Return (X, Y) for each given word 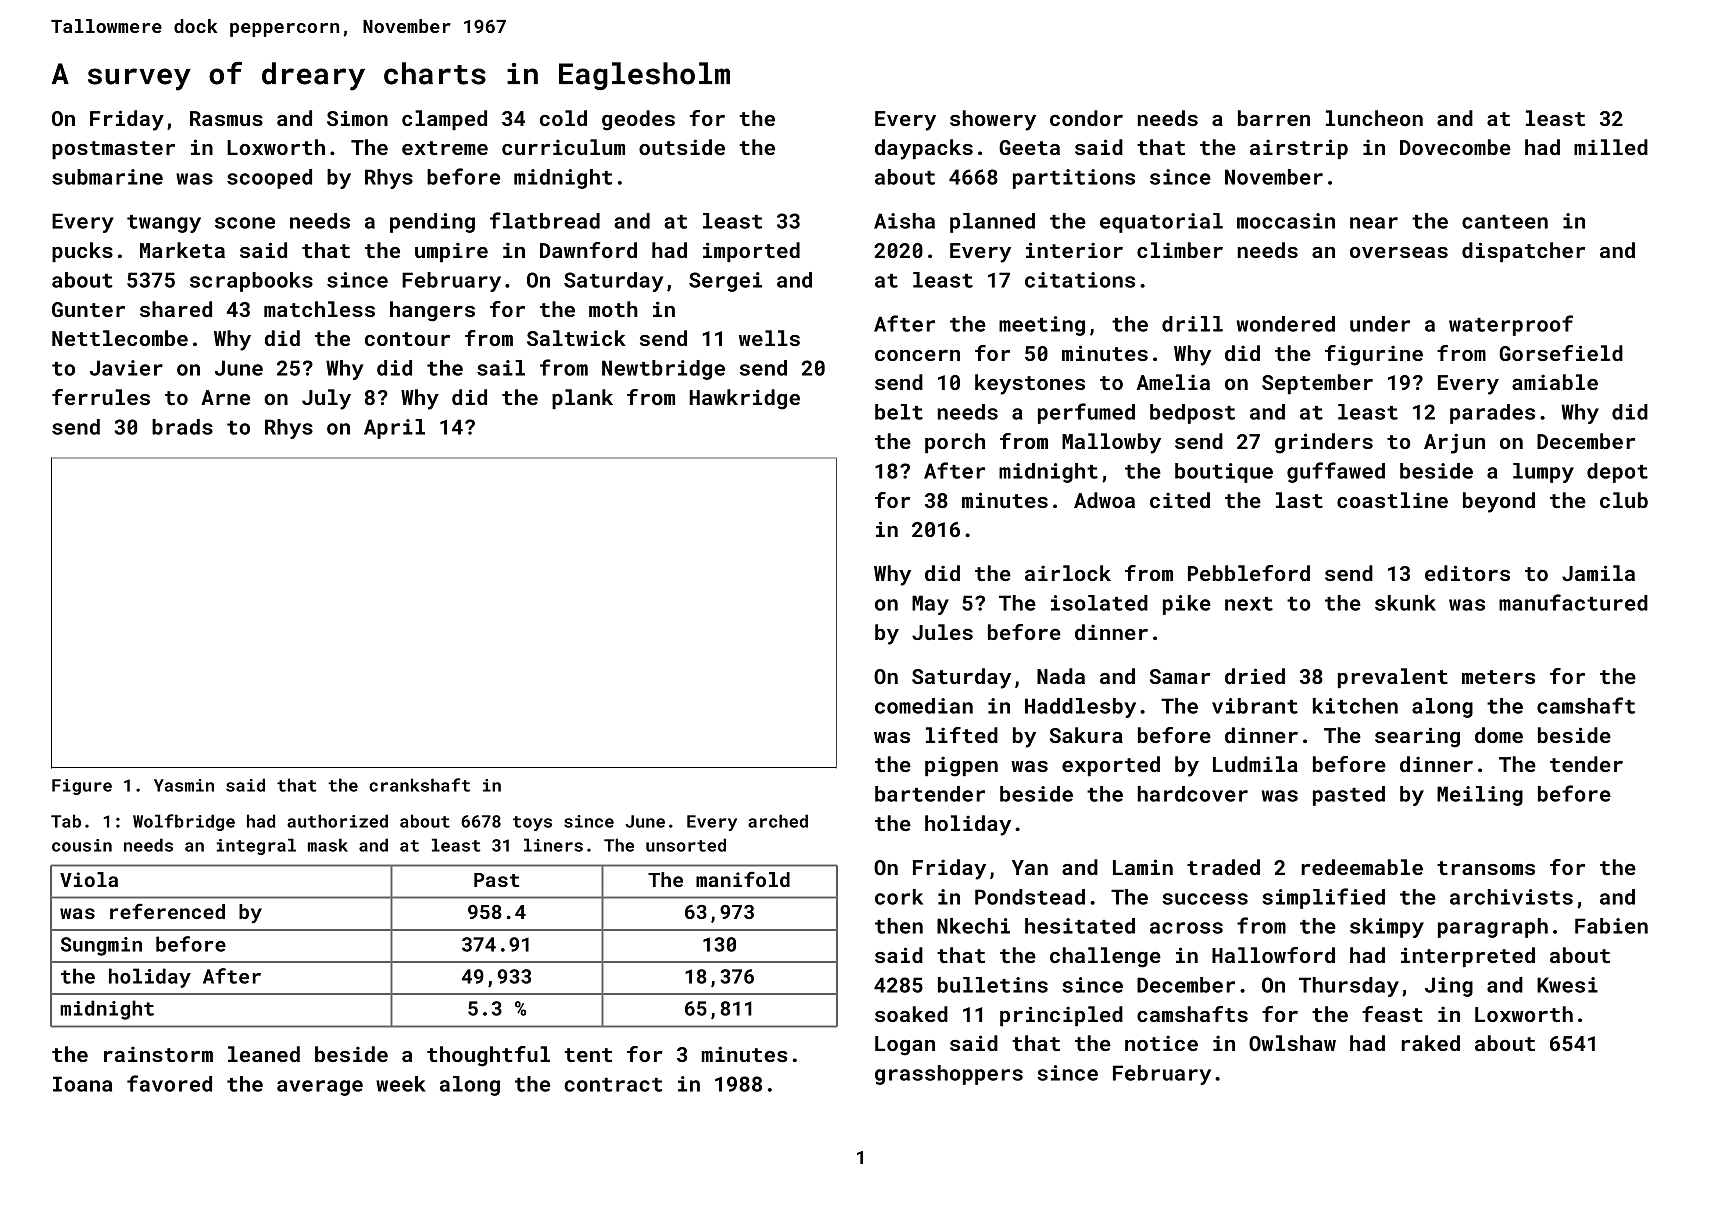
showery (993, 120)
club (1624, 500)
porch (955, 443)
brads (182, 427)
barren (1274, 118)
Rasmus (226, 118)
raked (1430, 1043)
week (401, 1084)
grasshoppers (949, 1075)
